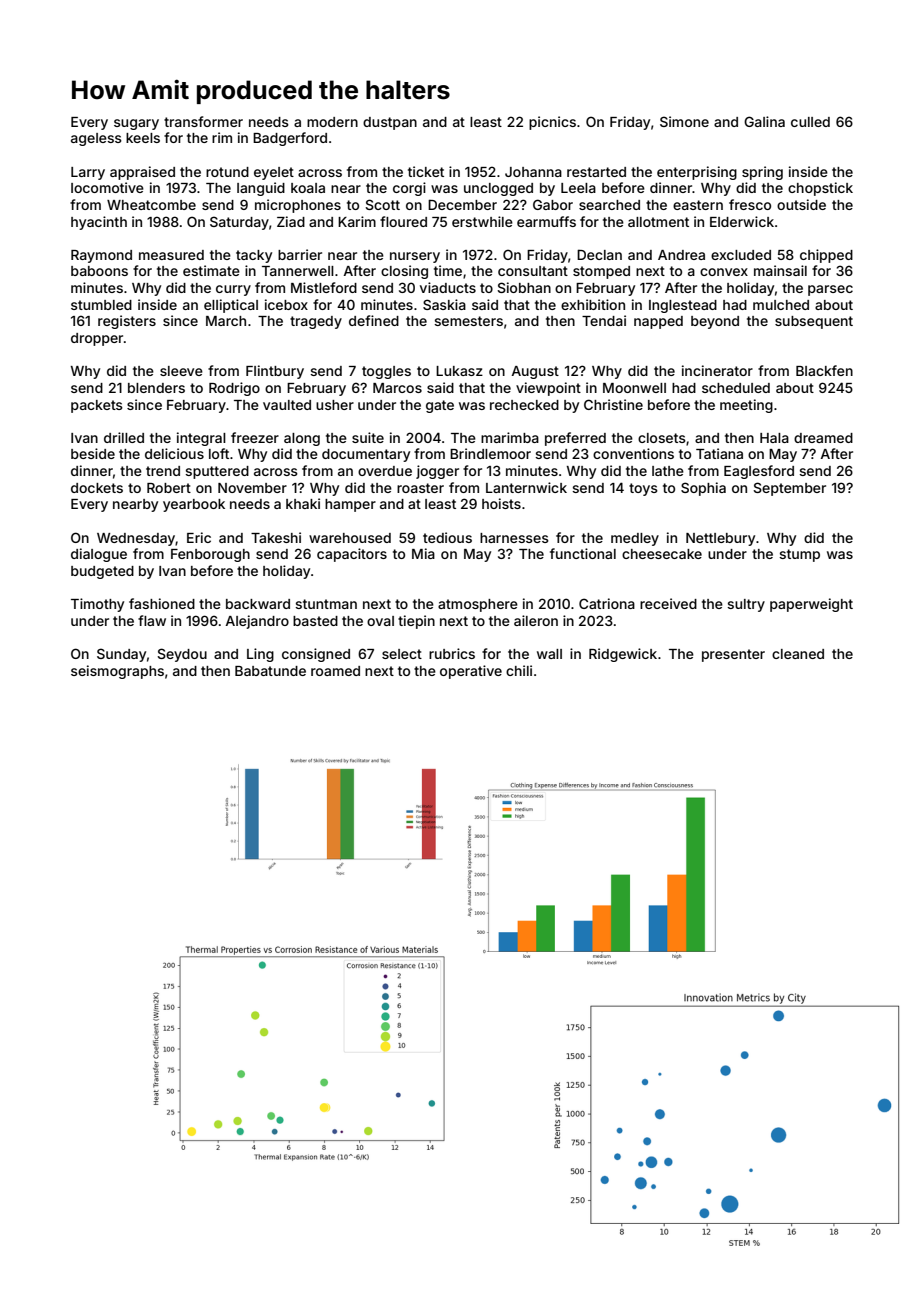  What do you see at coordinates (136, 124) in the screenshot?
I see `sugary` at bounding box center [136, 124].
